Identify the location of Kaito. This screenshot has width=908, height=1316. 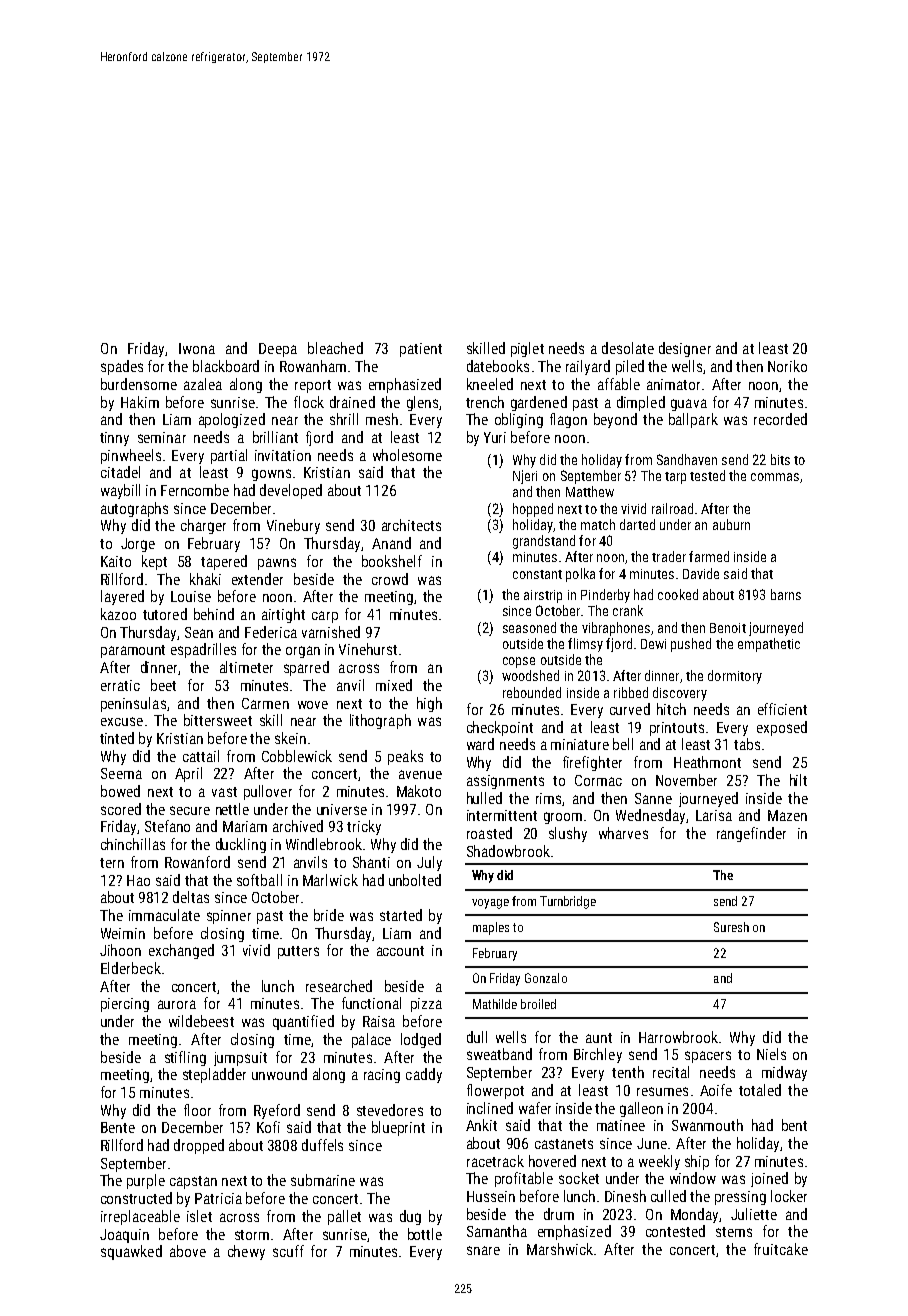
(116, 561).
